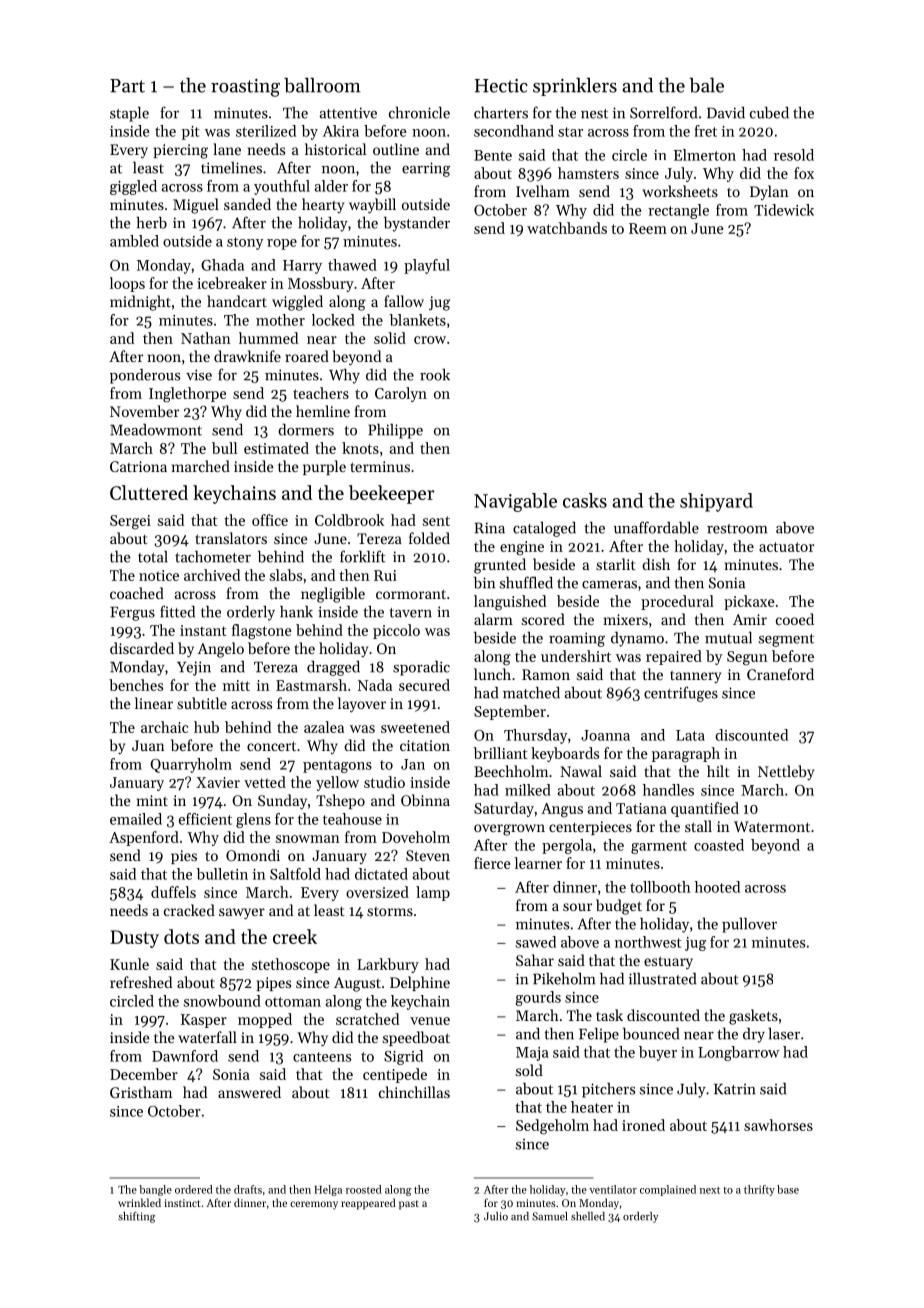  Describe the element at coordinates (588, 1216) in the image. I see `shelled` at that location.
